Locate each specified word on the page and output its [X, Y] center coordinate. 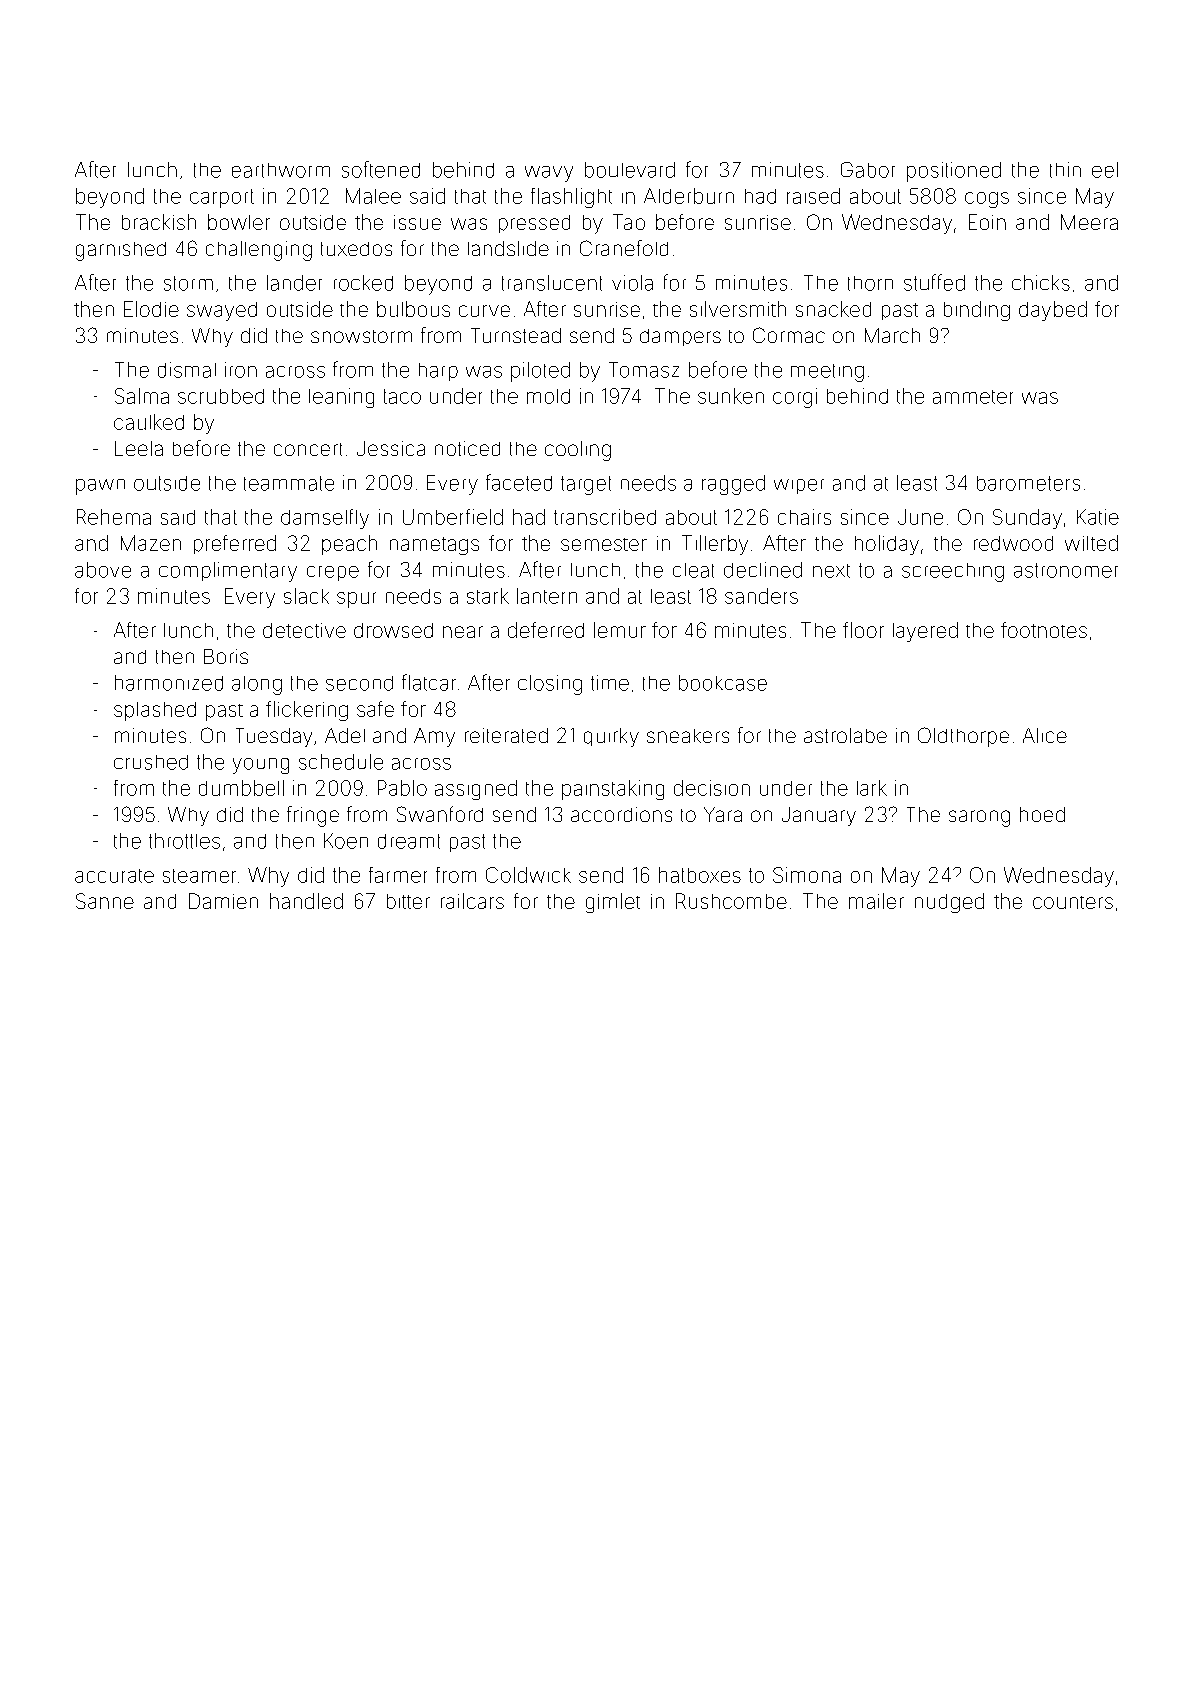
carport [222, 198]
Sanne [105, 901]
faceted [519, 482]
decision [712, 788]
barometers [1028, 483]
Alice [1045, 735]
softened [381, 169]
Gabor [868, 170]
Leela [139, 448]
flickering [307, 711]
